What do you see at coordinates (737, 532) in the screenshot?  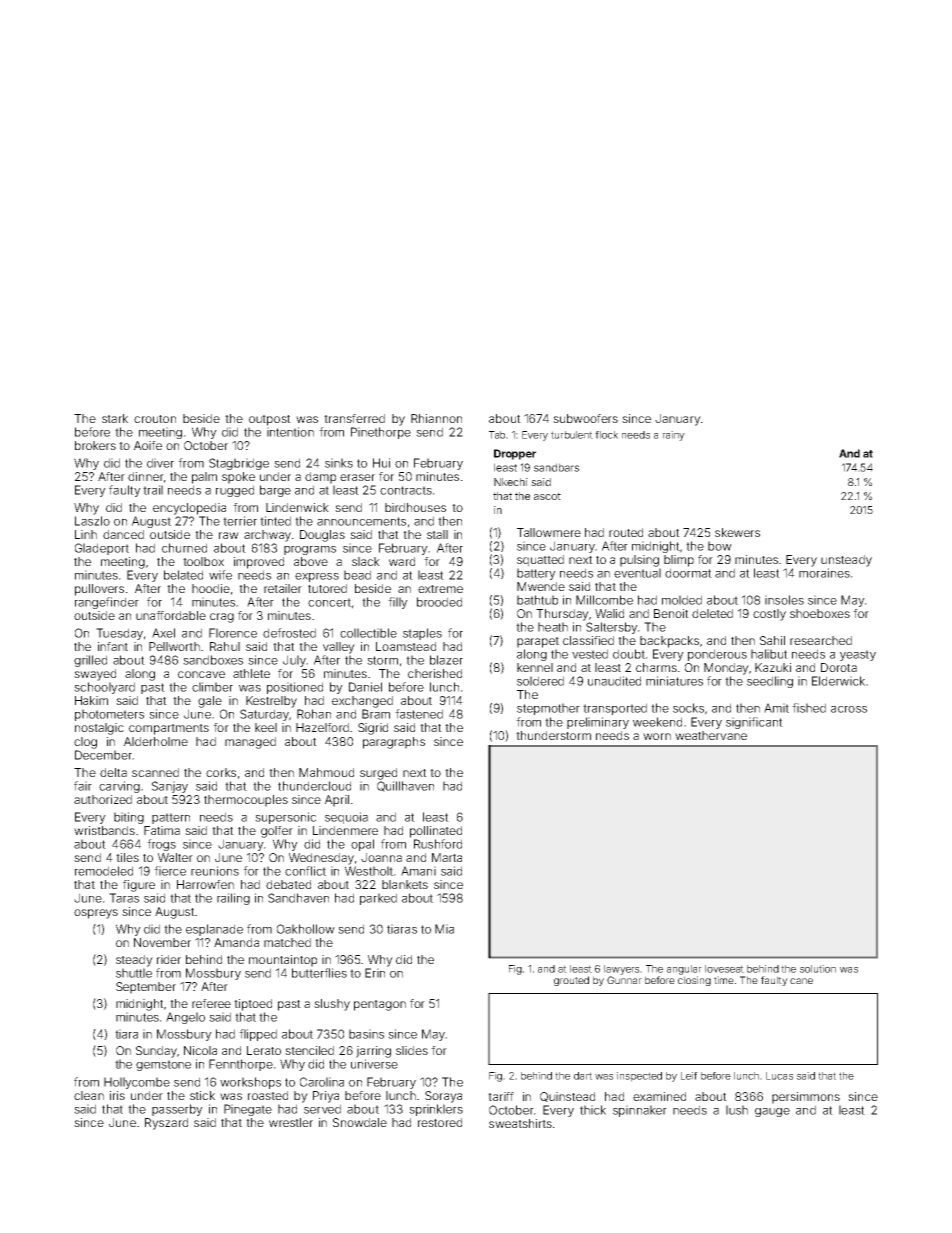 I see `skewers` at bounding box center [737, 532].
